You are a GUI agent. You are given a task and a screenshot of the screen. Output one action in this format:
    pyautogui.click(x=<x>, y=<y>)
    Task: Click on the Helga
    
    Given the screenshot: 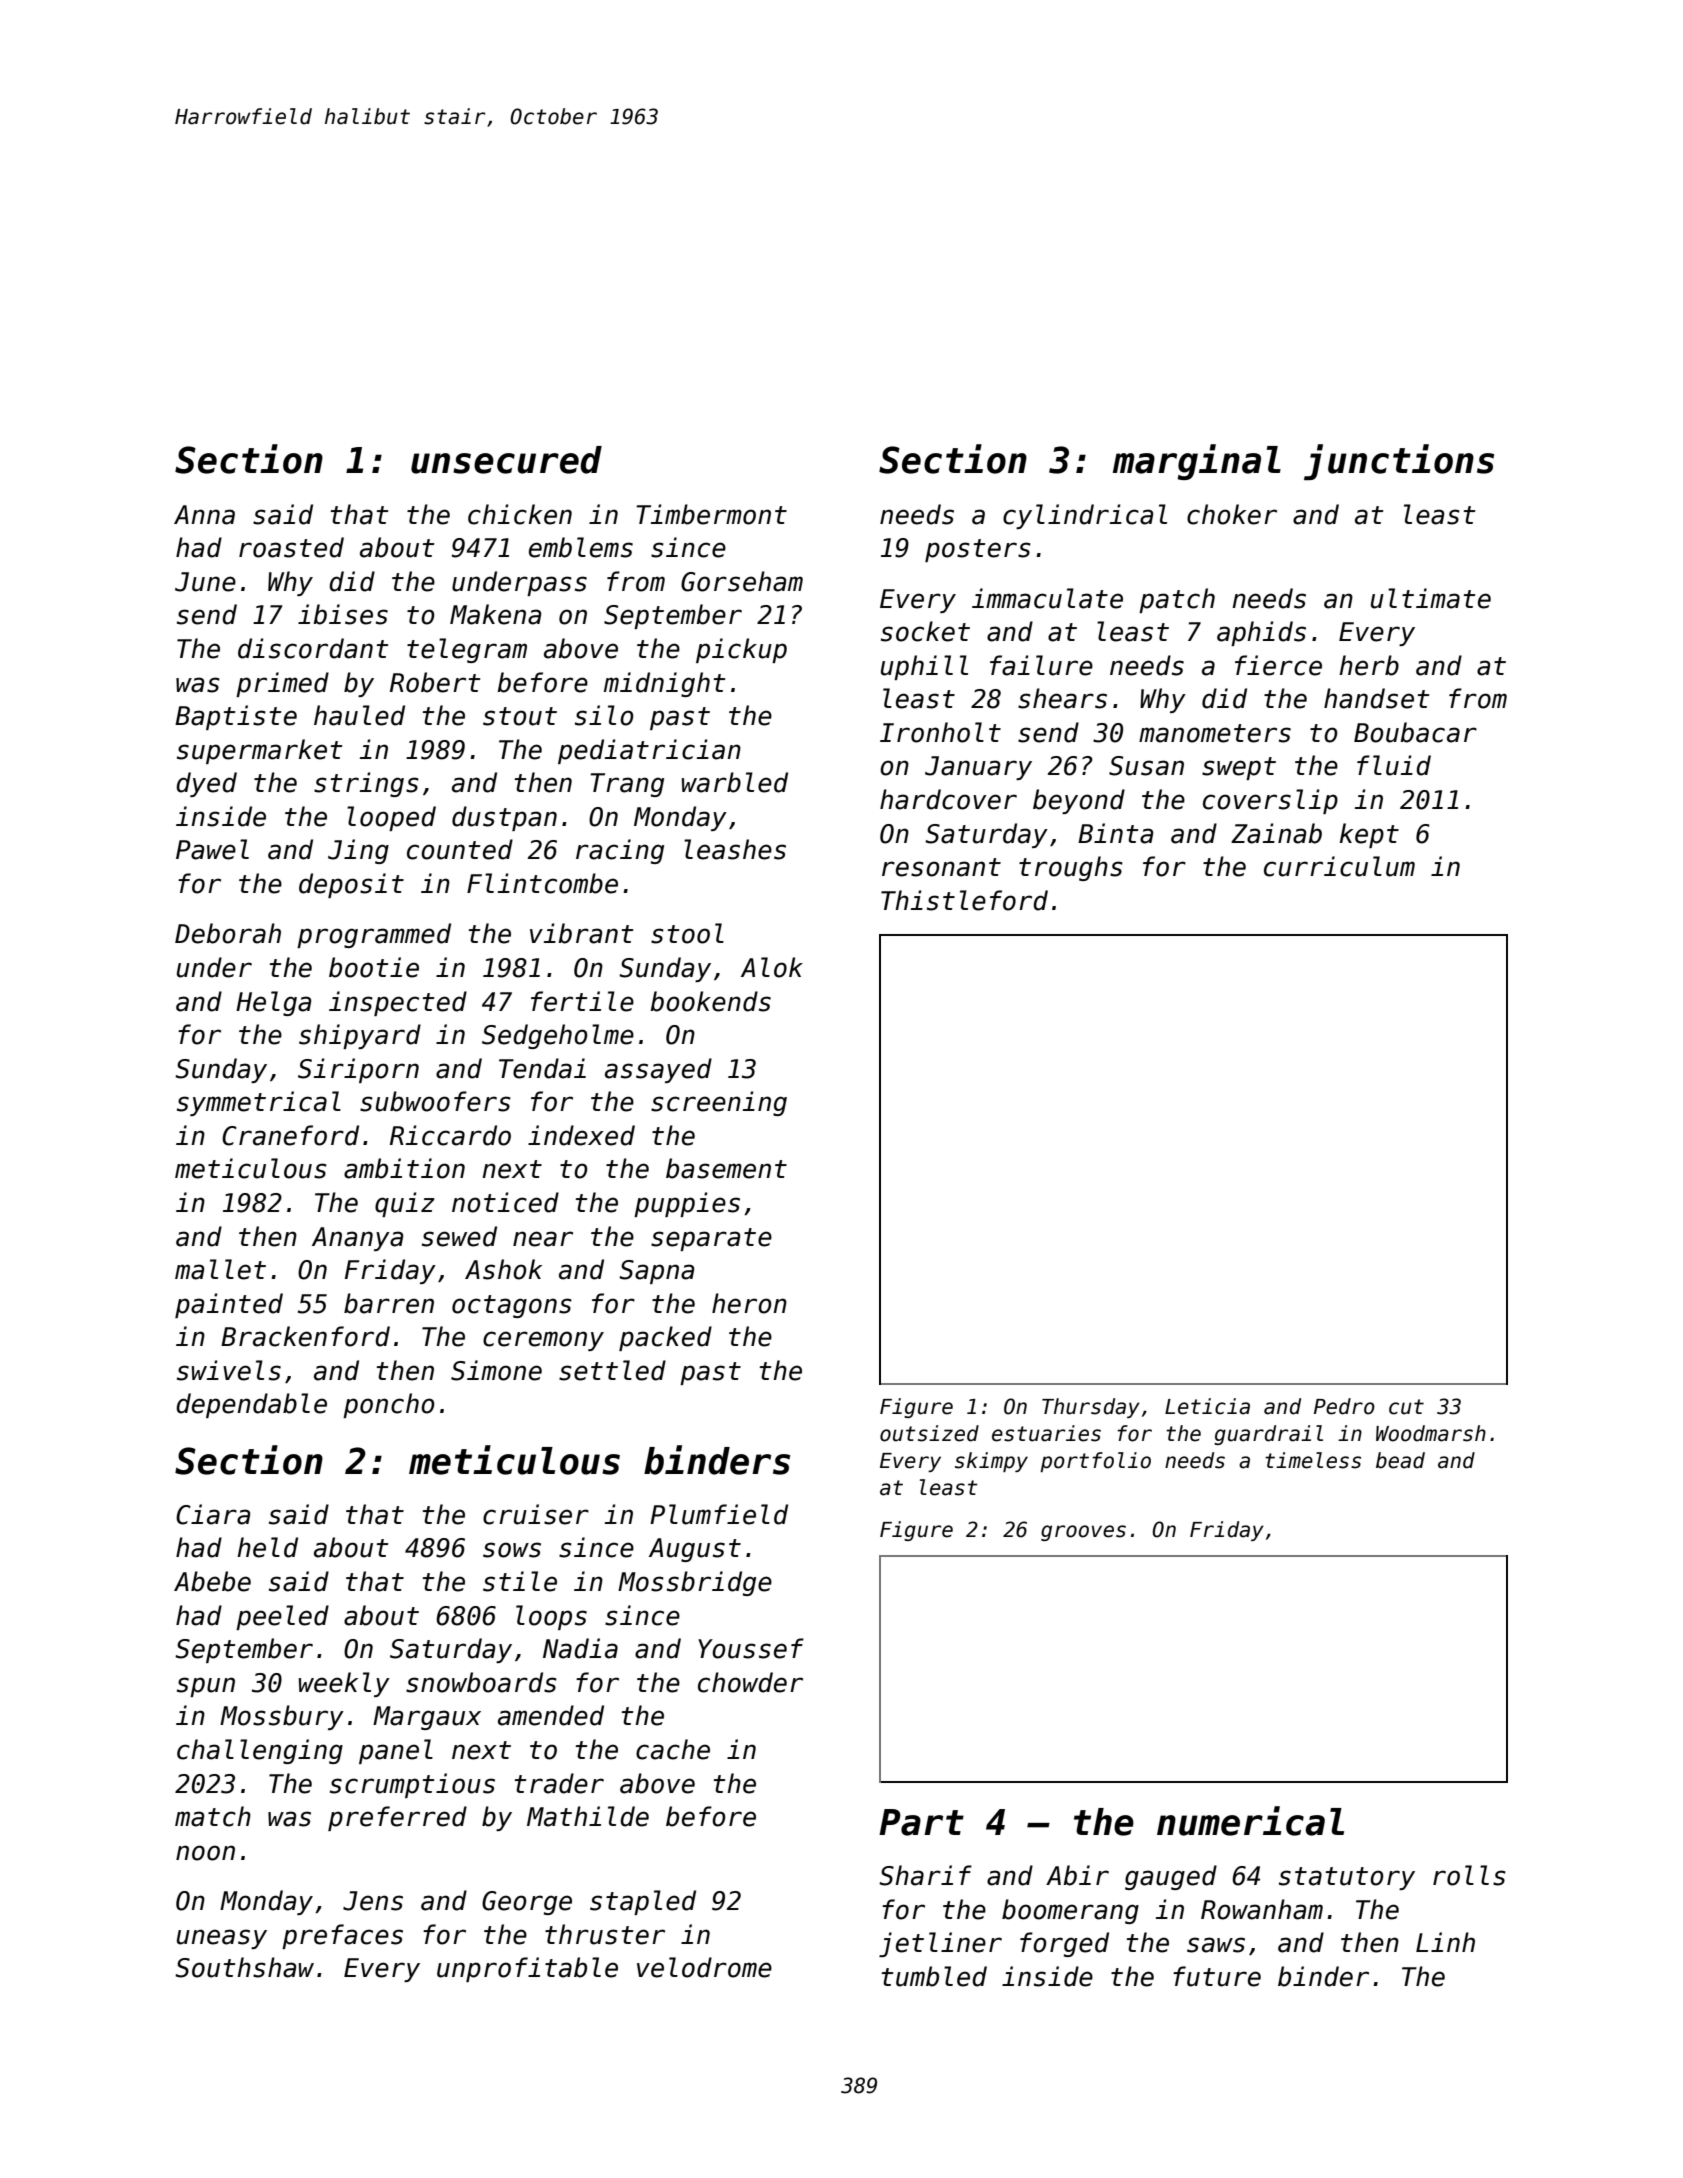 What is the action you would take?
    pyautogui.click(x=273, y=1003)
